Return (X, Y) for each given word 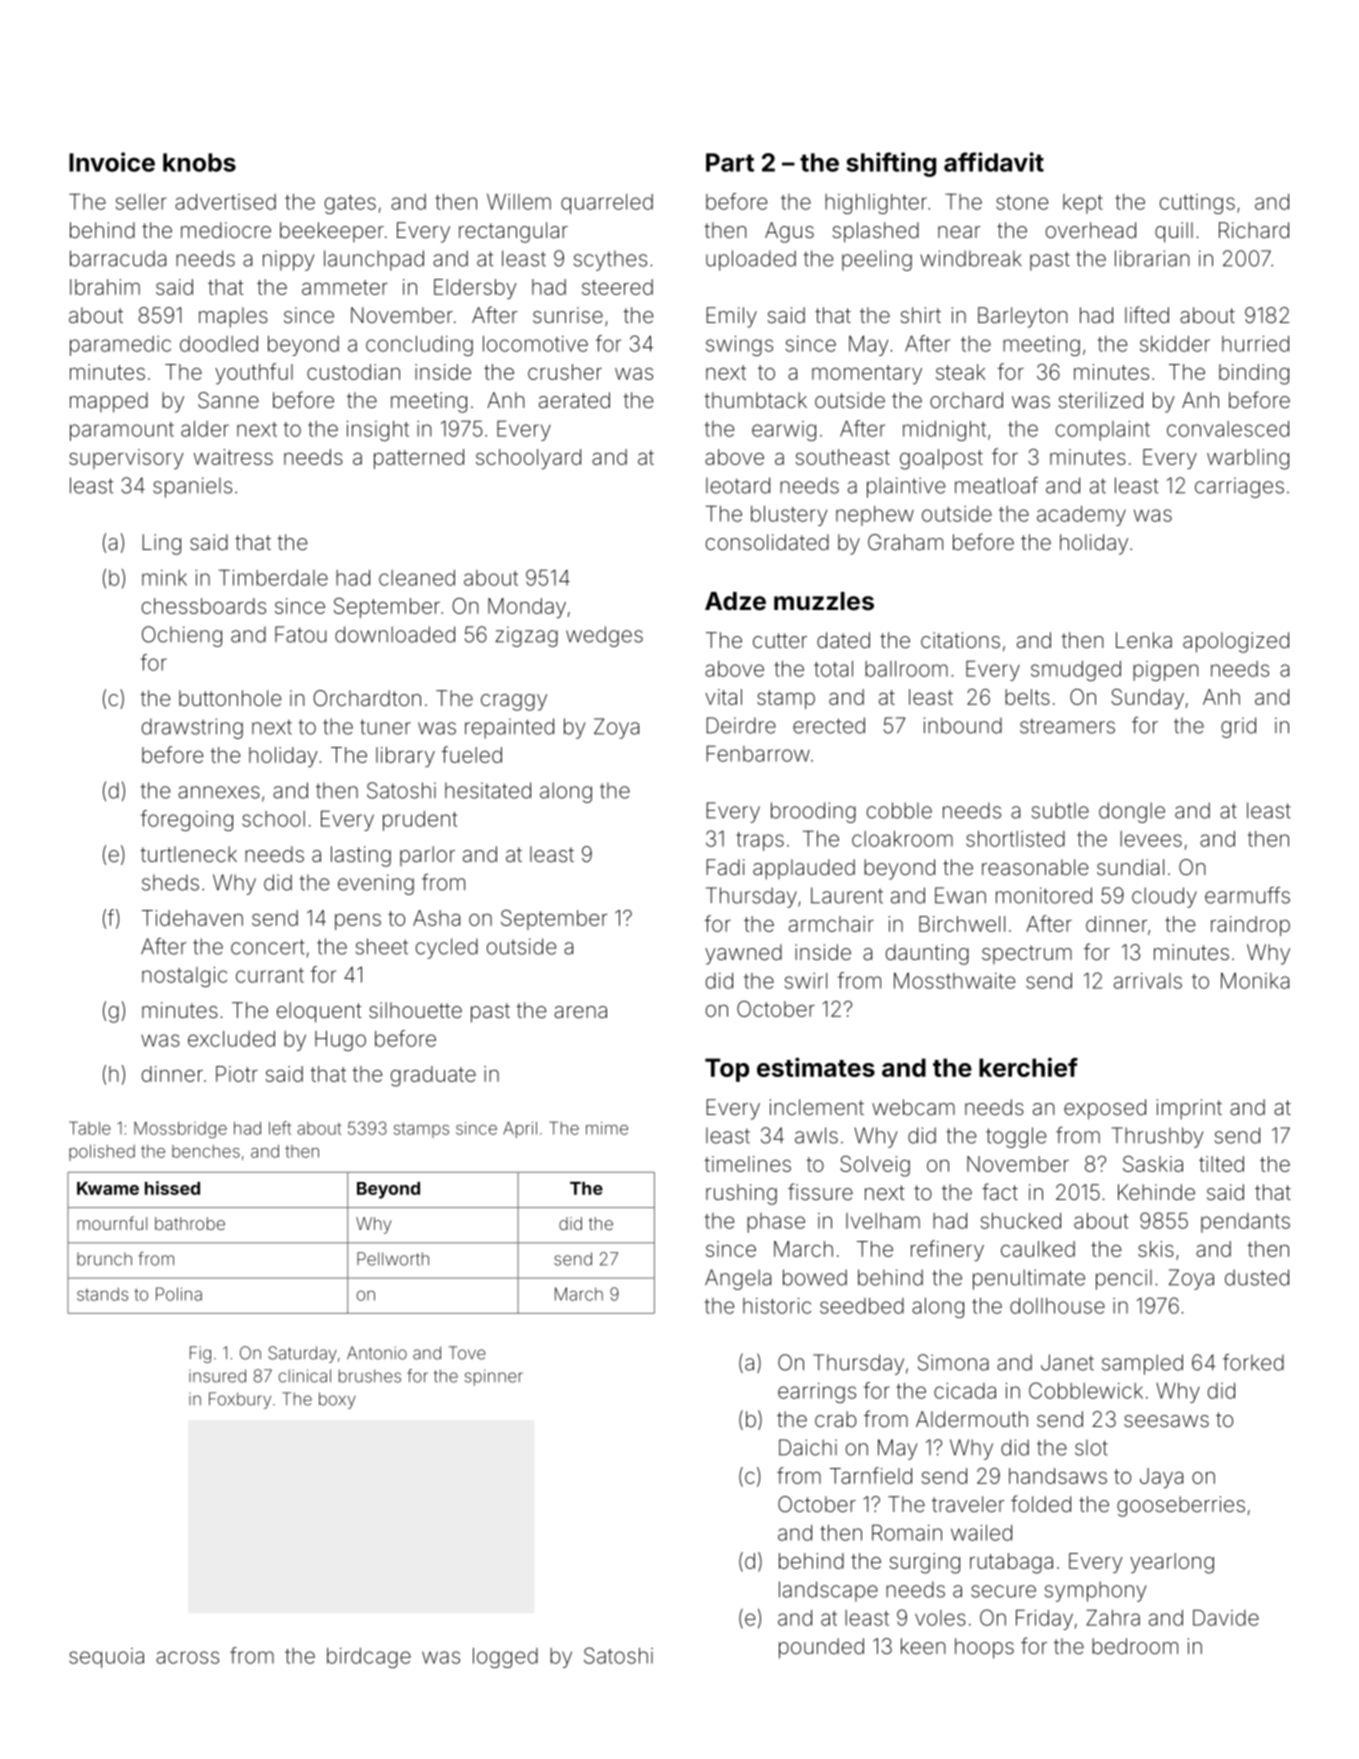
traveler (968, 1504)
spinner (493, 1377)
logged (505, 1658)
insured (217, 1376)
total (833, 669)
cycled (447, 948)
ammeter (345, 287)
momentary (867, 374)
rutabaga (1011, 1563)
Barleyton (1023, 317)
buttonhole (230, 698)
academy (1081, 516)
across (187, 1657)
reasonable (1035, 867)
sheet (382, 946)
